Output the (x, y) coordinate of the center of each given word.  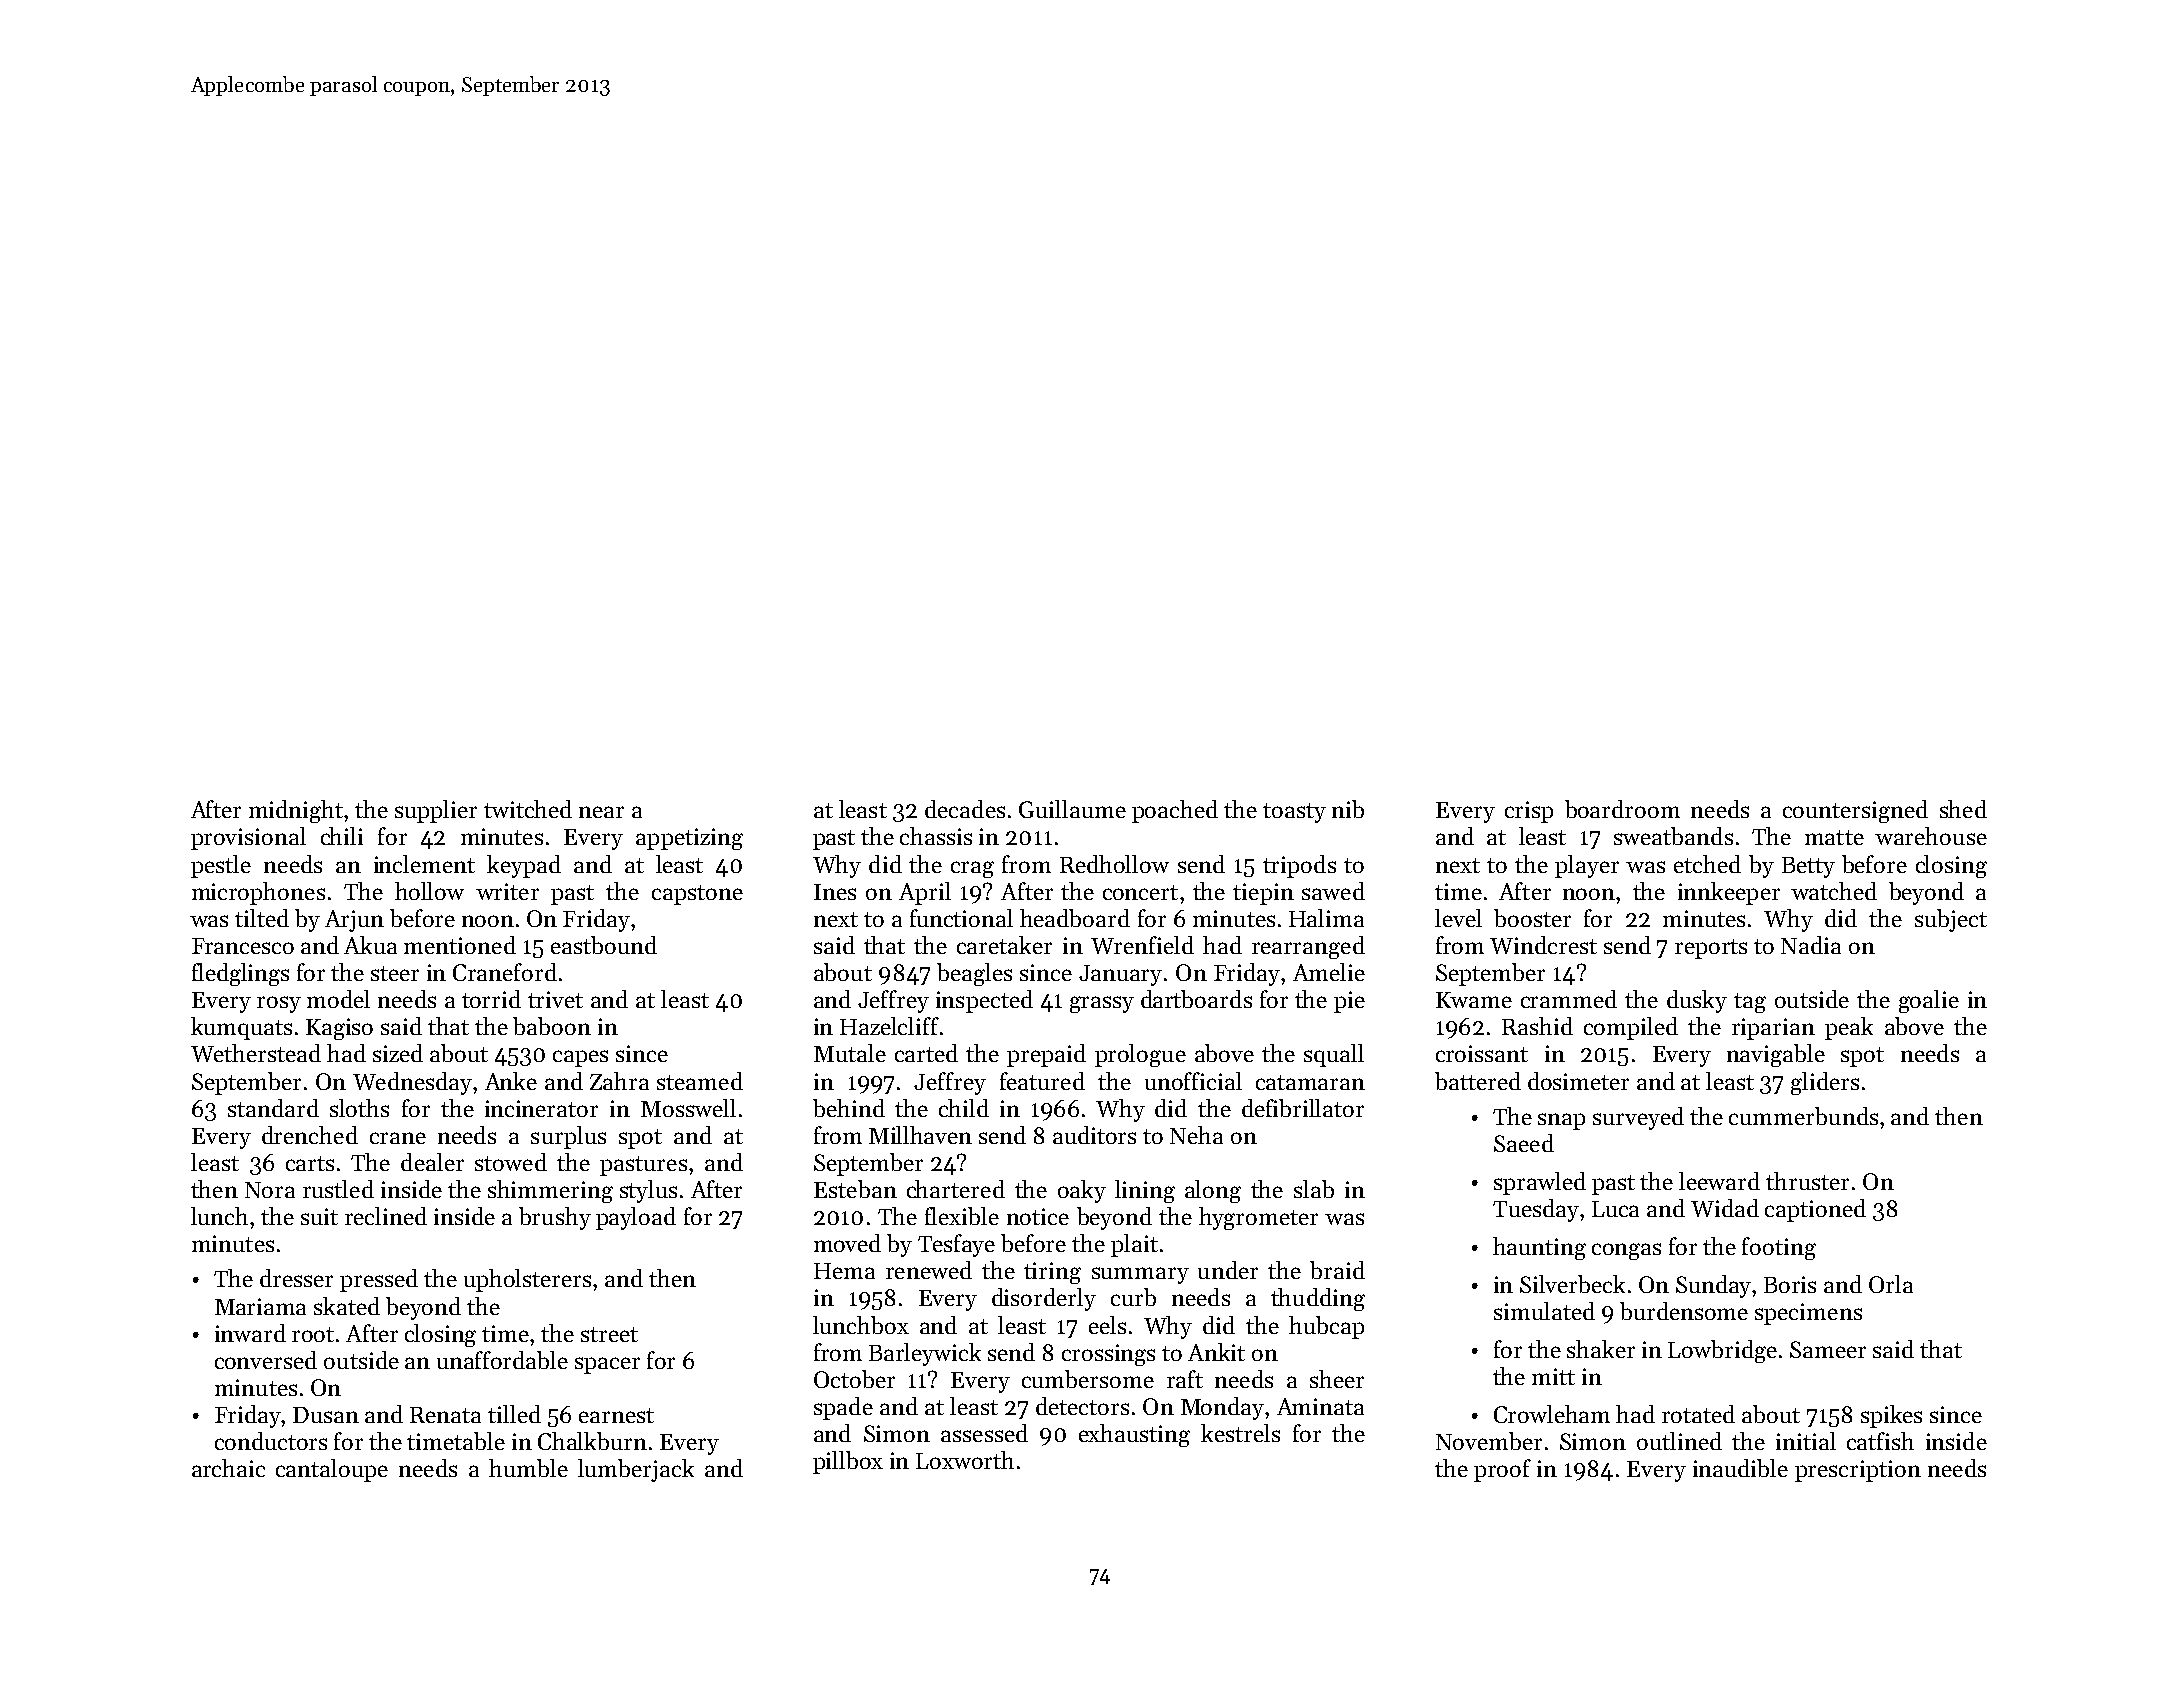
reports (1711, 949)
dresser (296, 1278)
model (338, 999)
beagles (974, 974)
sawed (1333, 891)
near (601, 812)
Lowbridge (1722, 1351)
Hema (844, 1271)
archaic (228, 1468)
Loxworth (965, 1460)
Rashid (1537, 1026)
